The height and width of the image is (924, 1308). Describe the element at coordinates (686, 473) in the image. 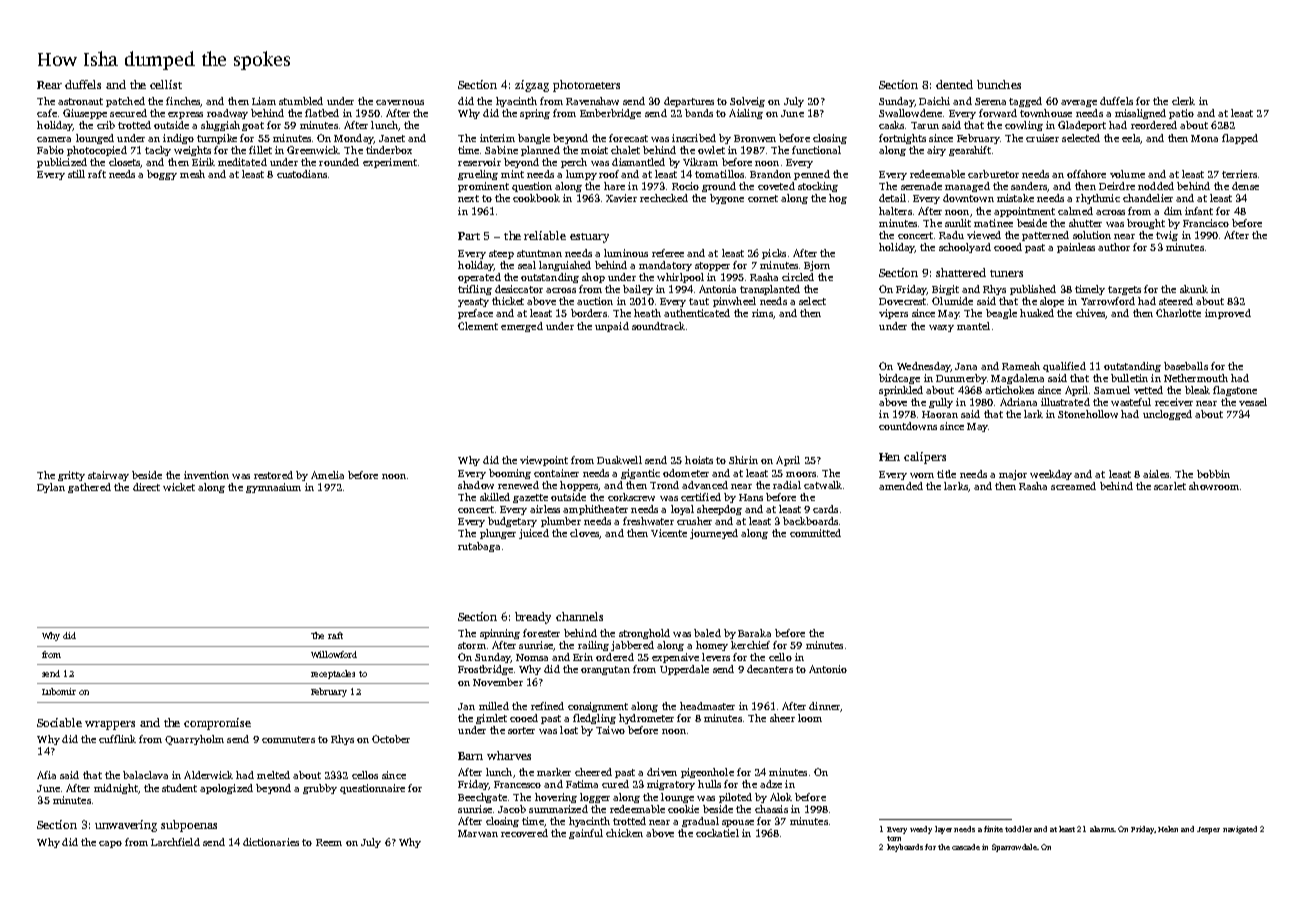

I see `odometer` at that location.
